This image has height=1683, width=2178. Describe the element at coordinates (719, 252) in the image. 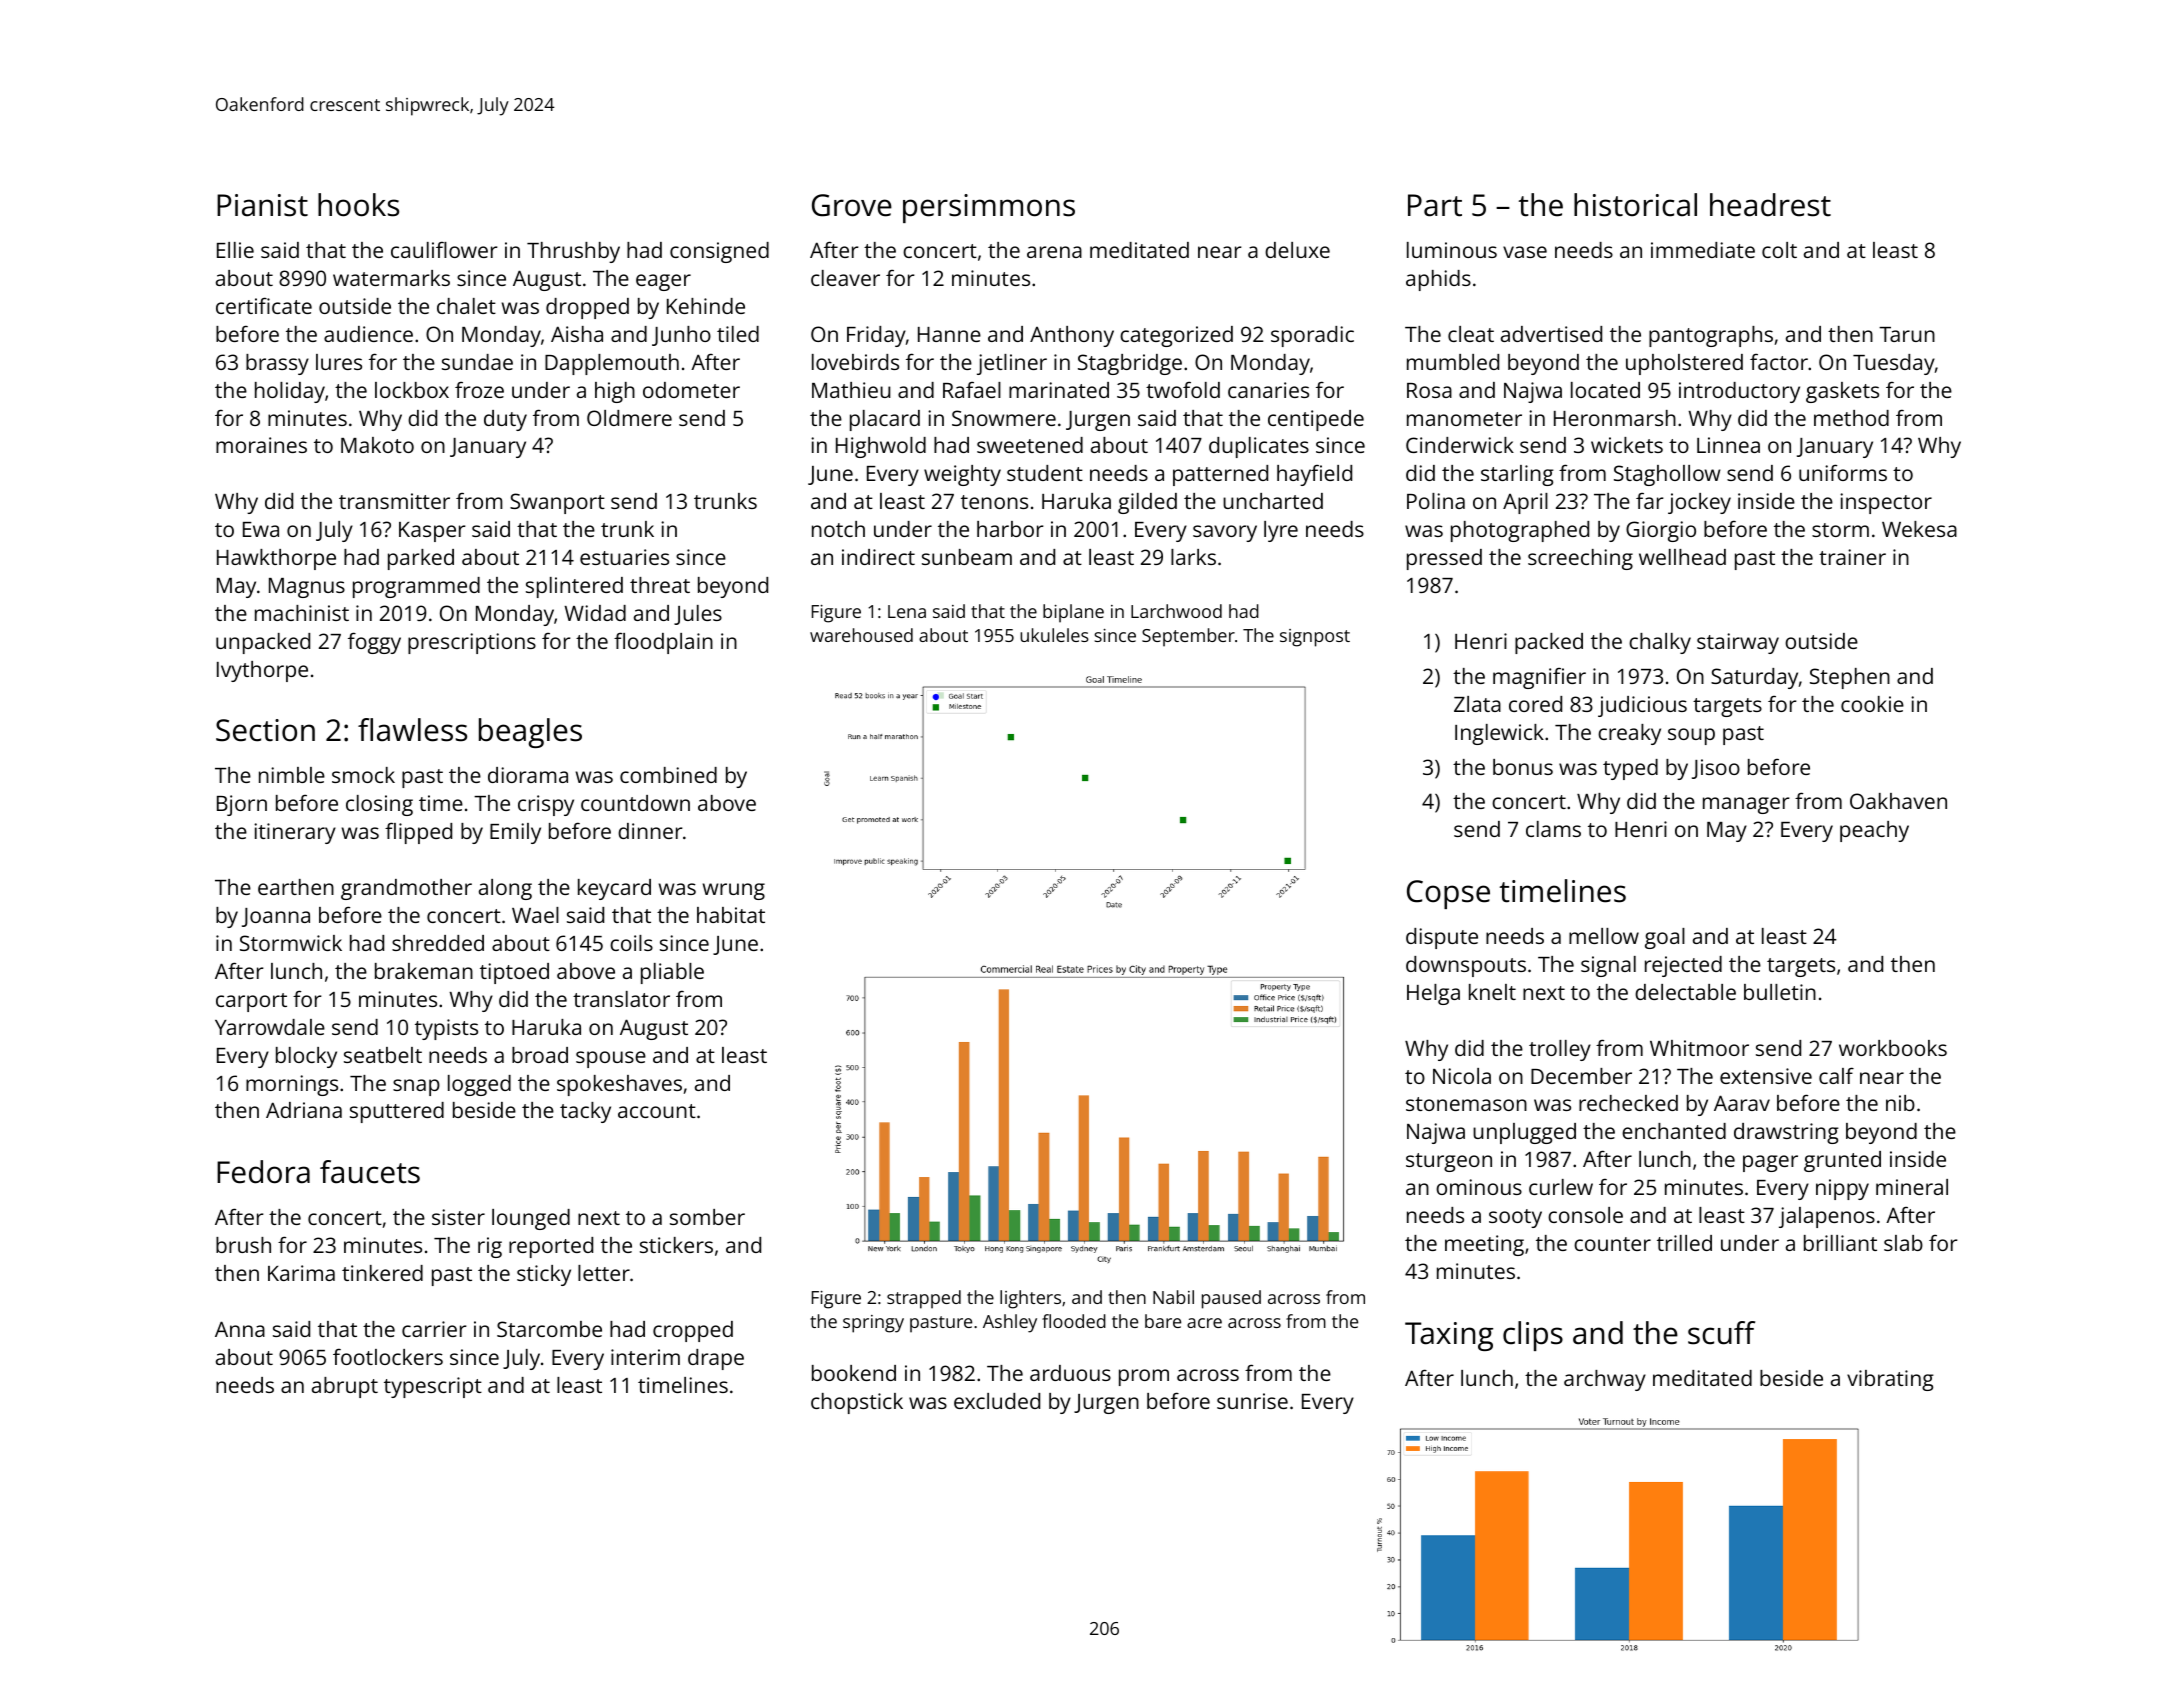

I see `consigned` at that location.
